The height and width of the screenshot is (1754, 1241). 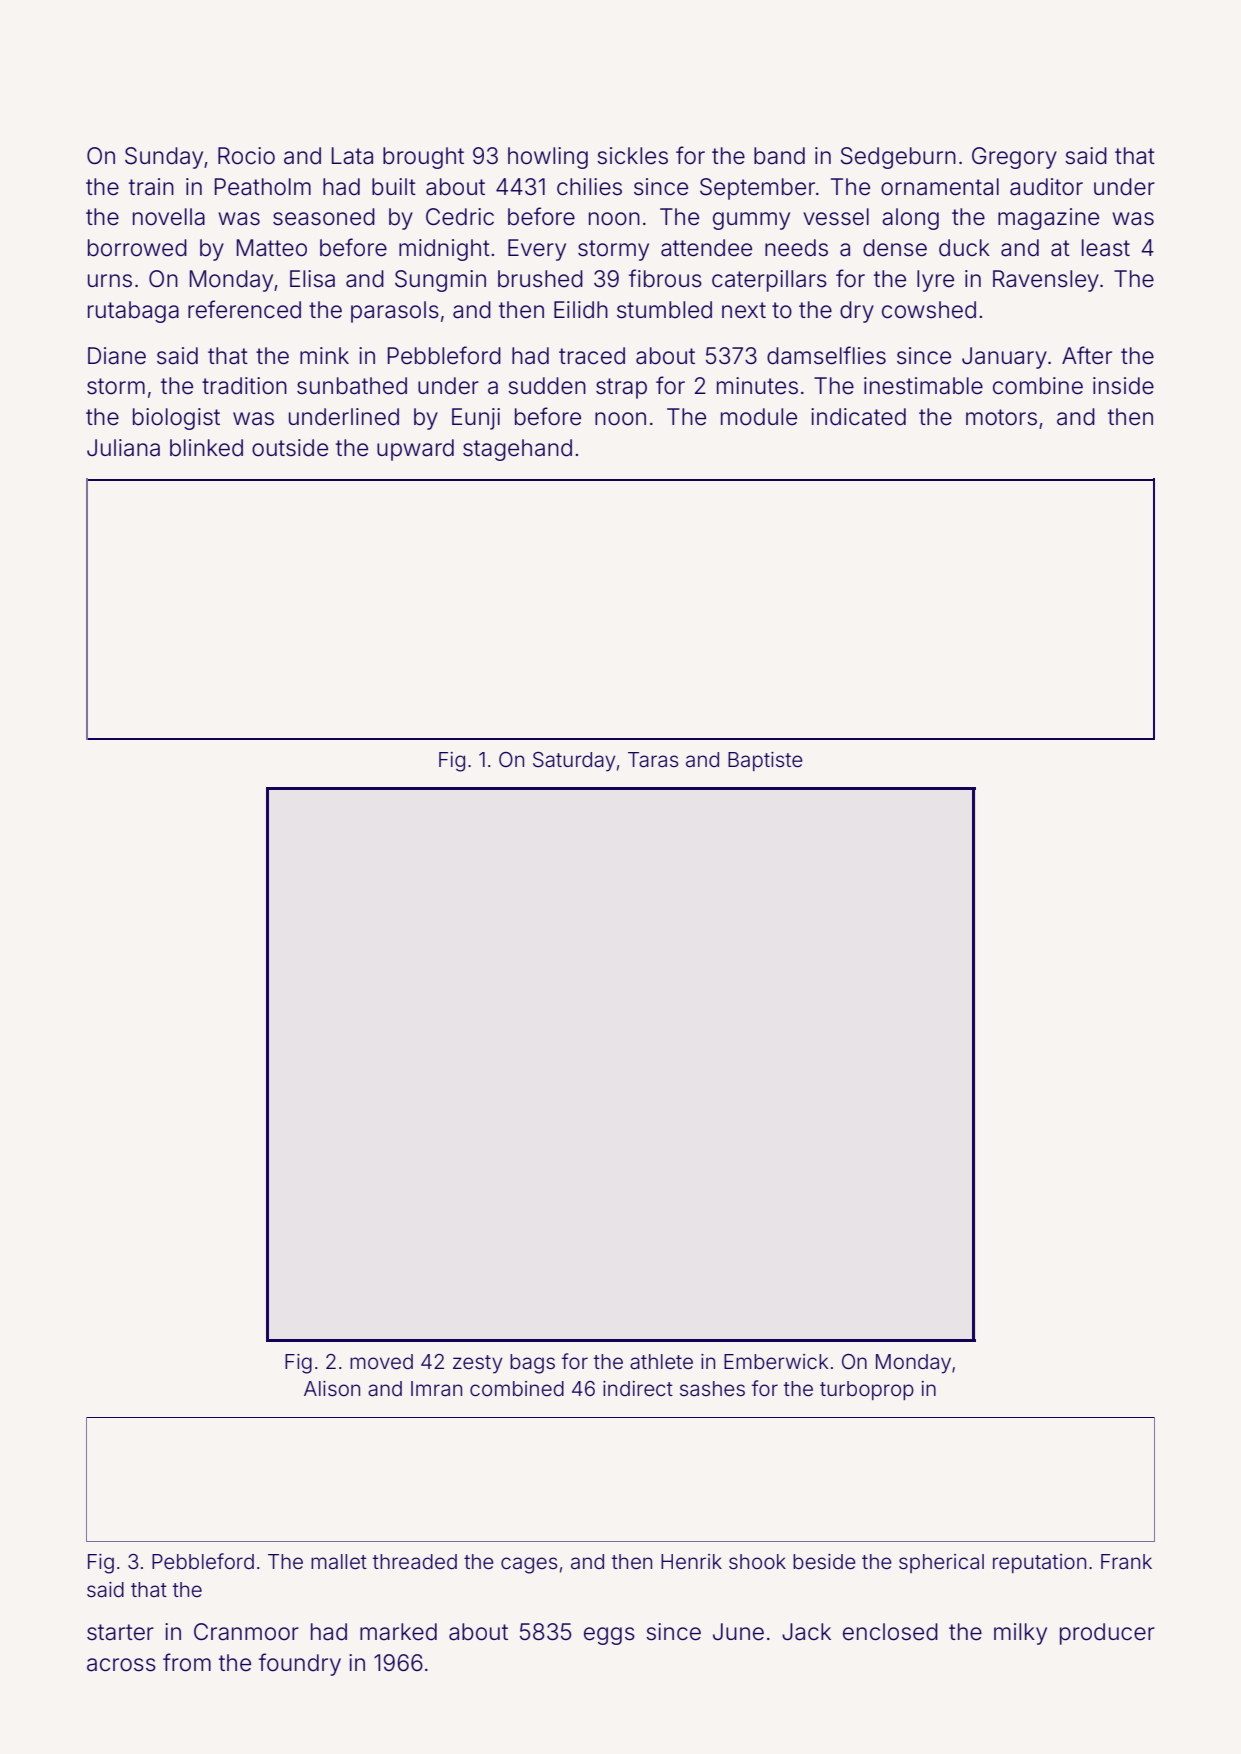 What do you see at coordinates (765, 761) in the screenshot?
I see `Baptiste` at bounding box center [765, 761].
